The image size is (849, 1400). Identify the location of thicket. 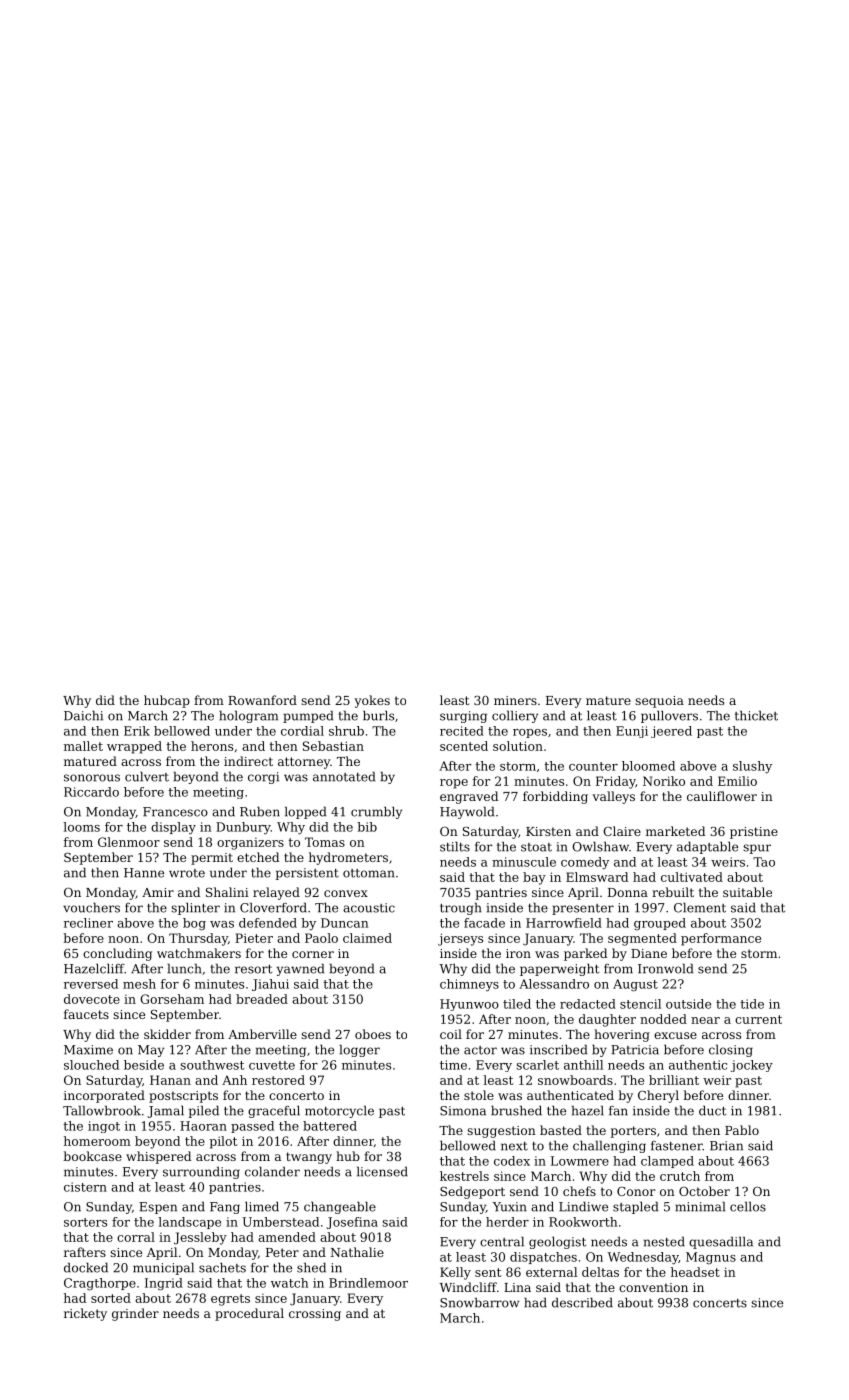
(756, 715).
